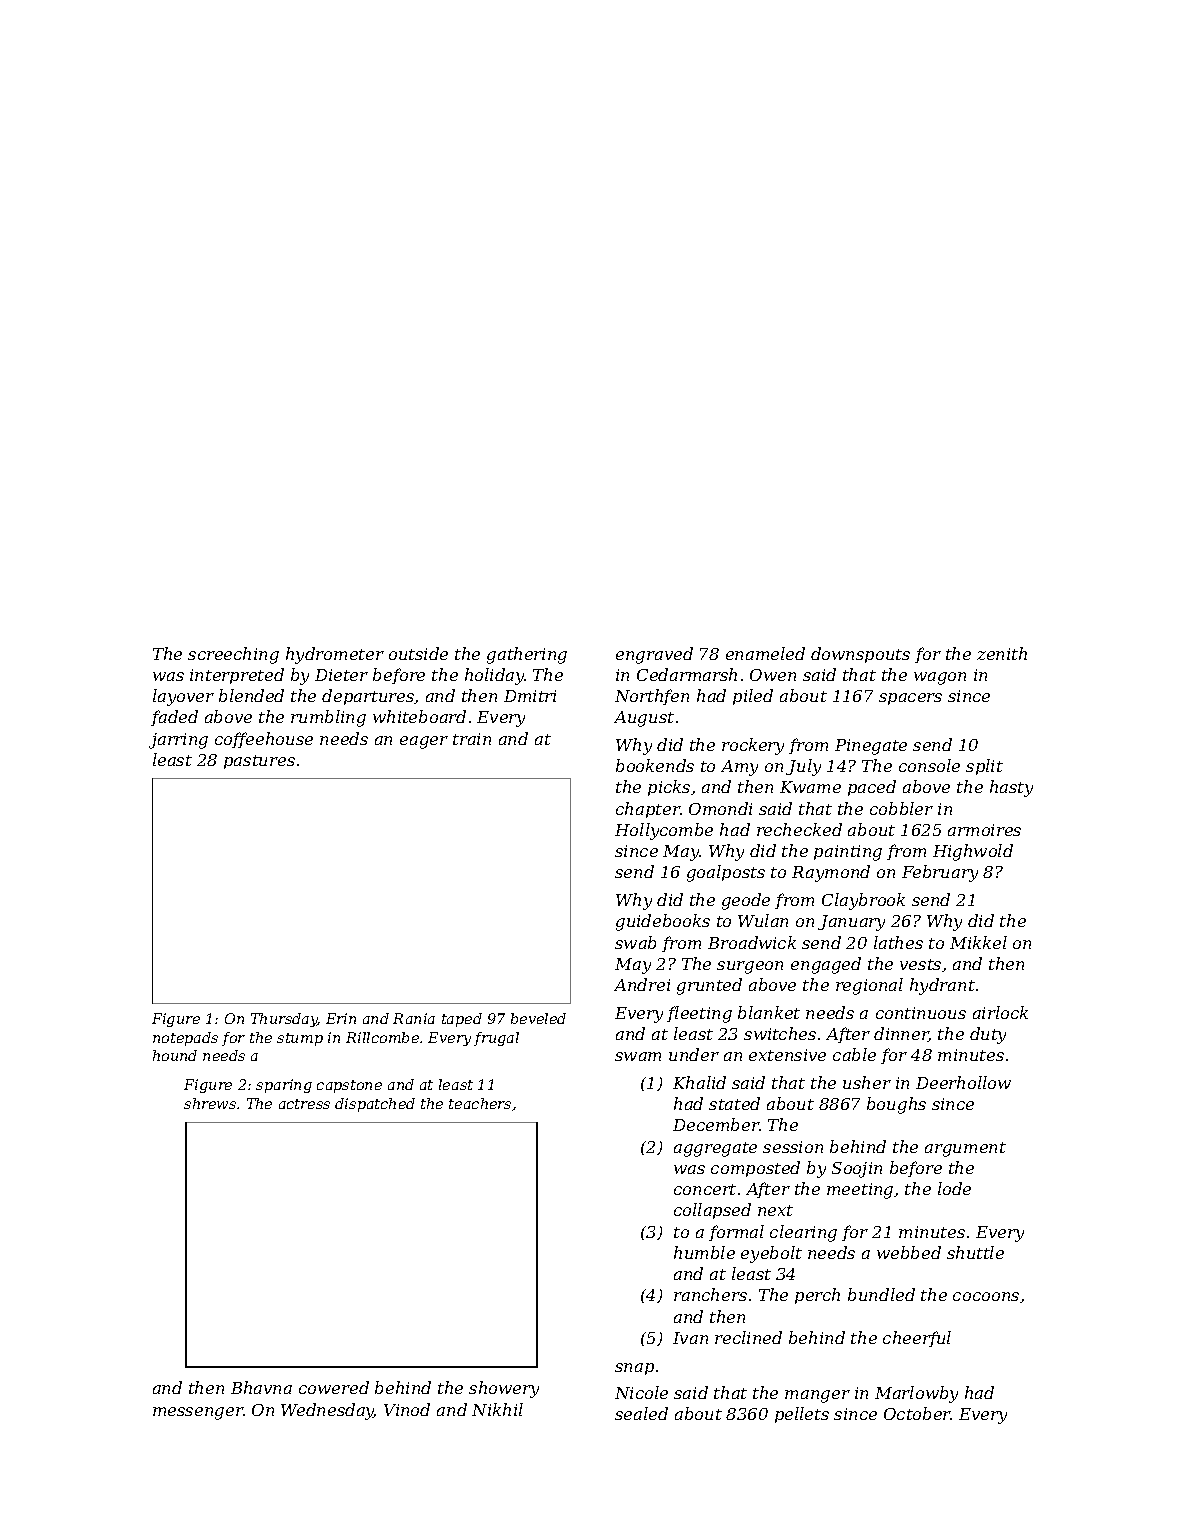  I want to click on spacers, so click(910, 699).
